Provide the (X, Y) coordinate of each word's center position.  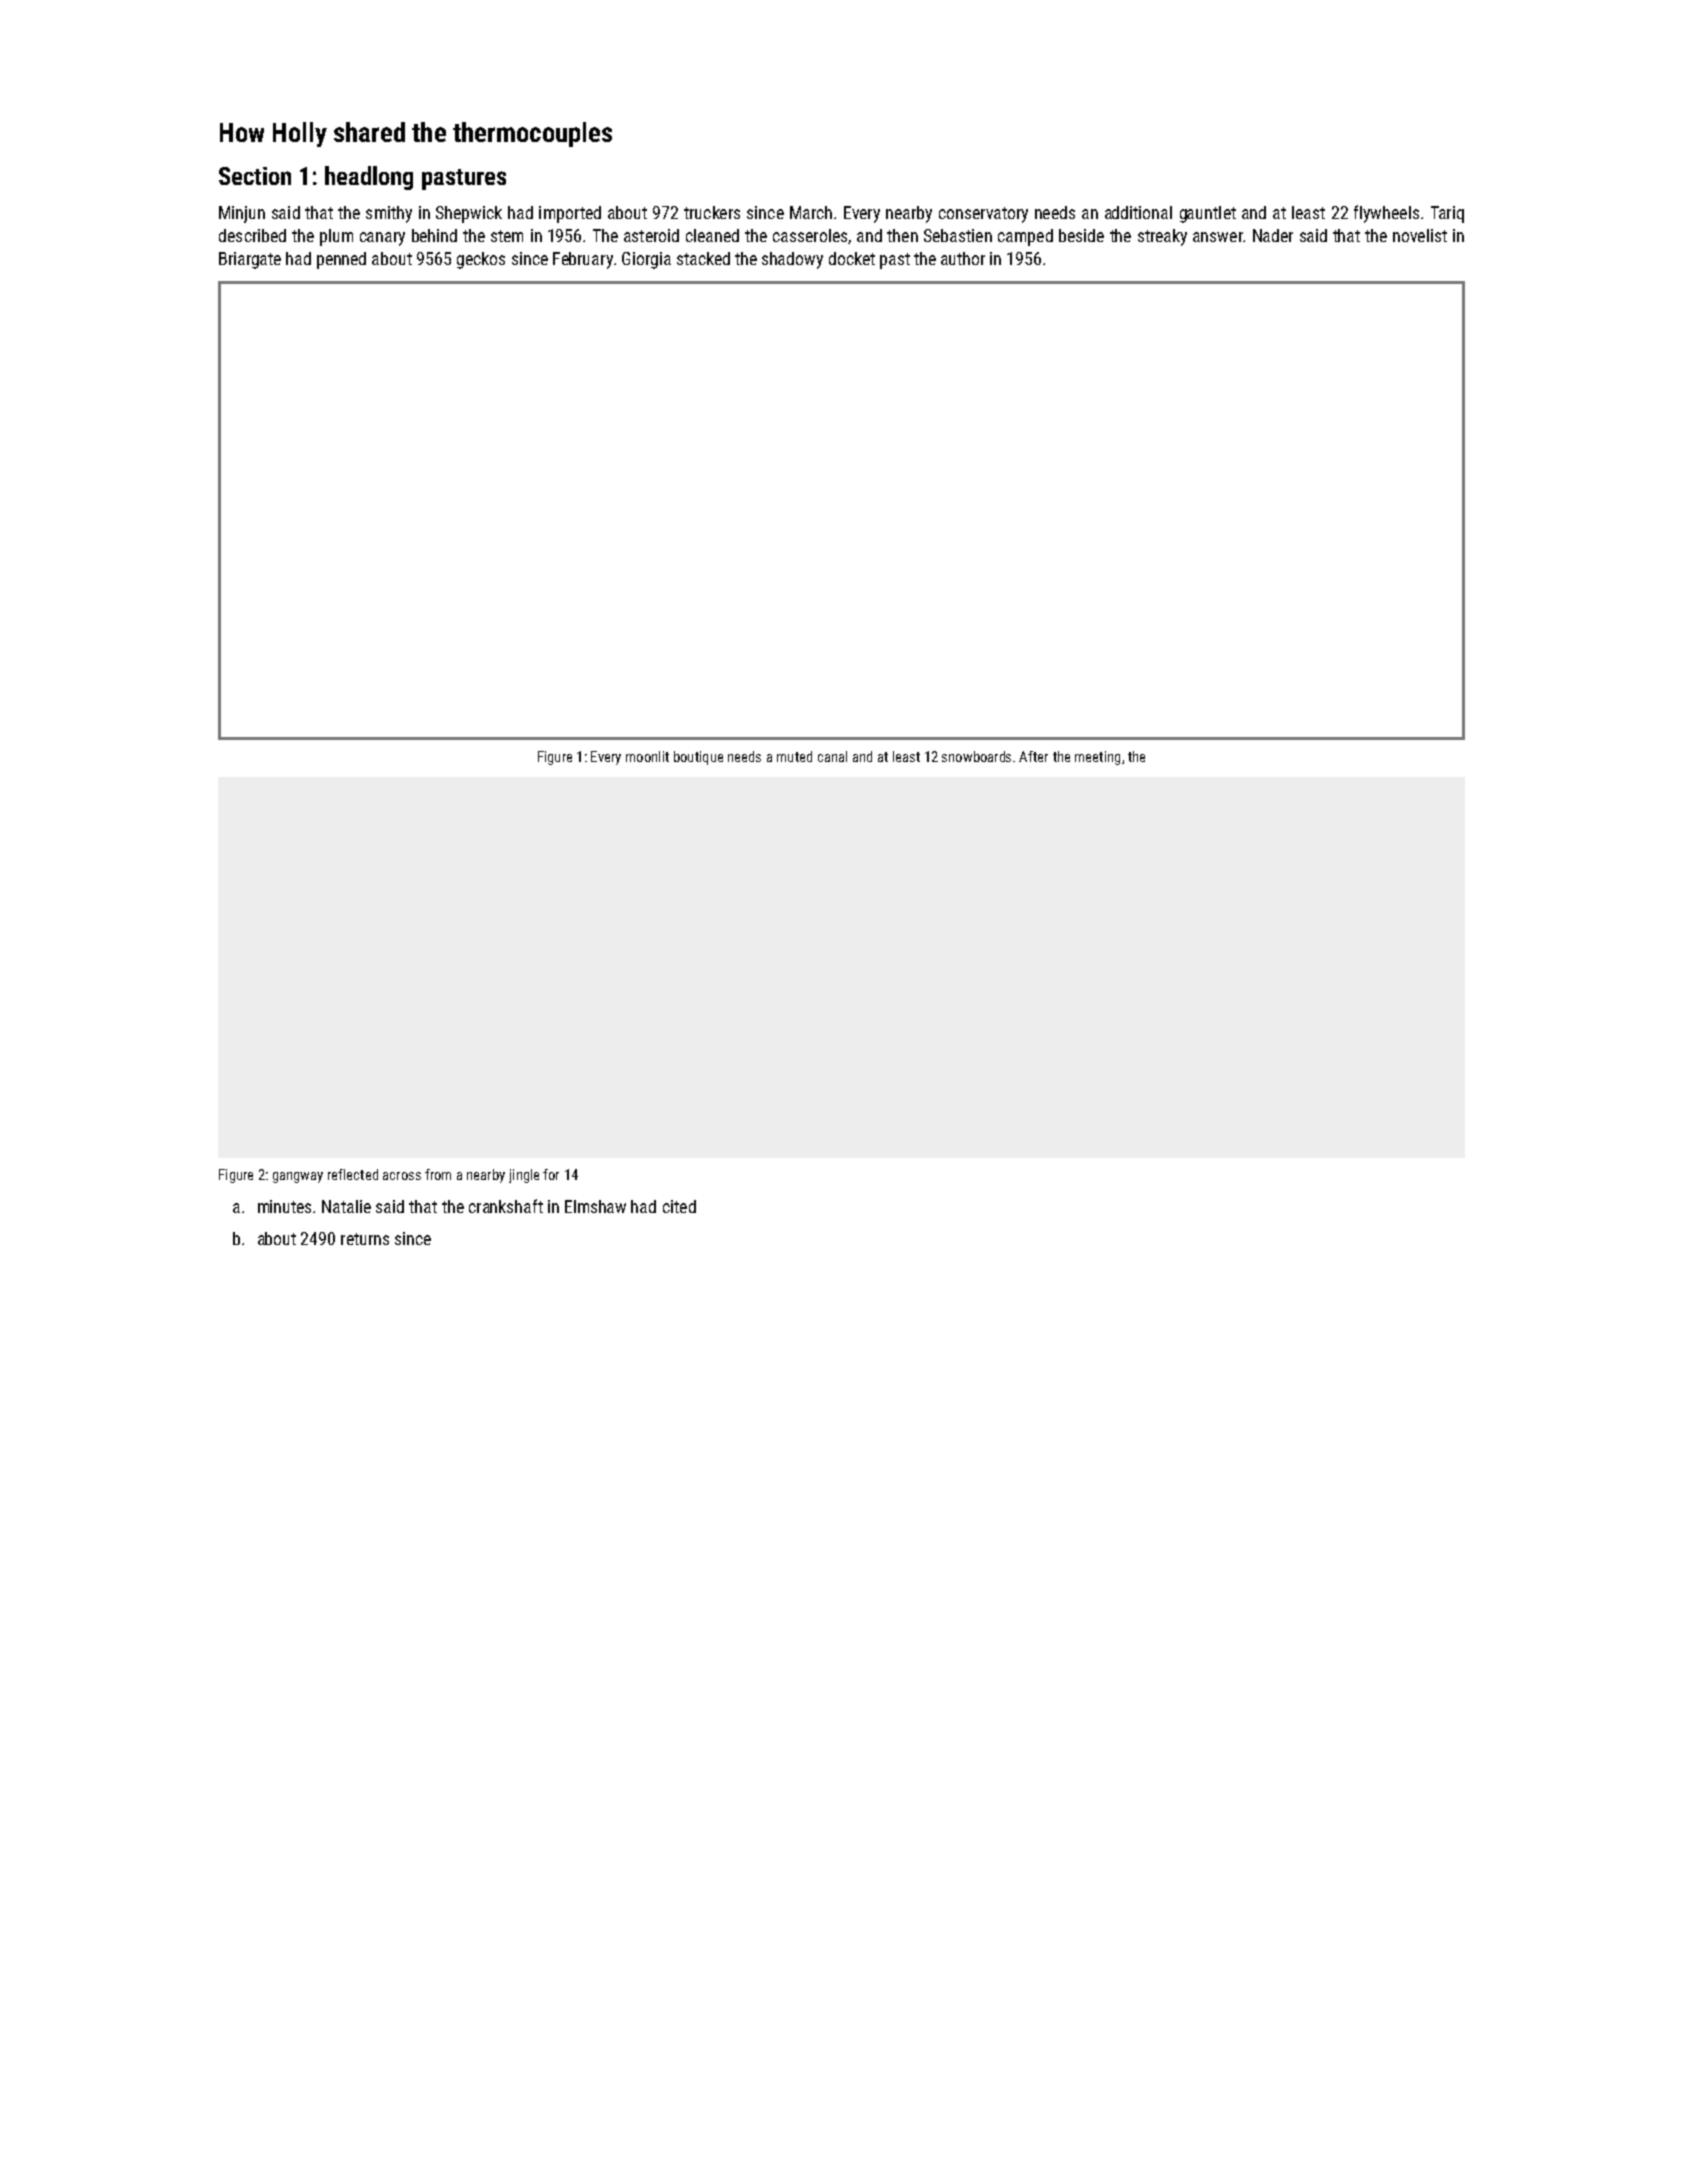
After (1033, 756)
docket (852, 258)
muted (794, 756)
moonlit (647, 756)
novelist (1420, 235)
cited (679, 1206)
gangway (298, 1177)
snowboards (976, 756)
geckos (481, 260)
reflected (353, 1174)
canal (832, 756)
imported (570, 214)
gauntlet (1208, 214)
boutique (698, 758)
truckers (712, 212)
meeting (1097, 758)
